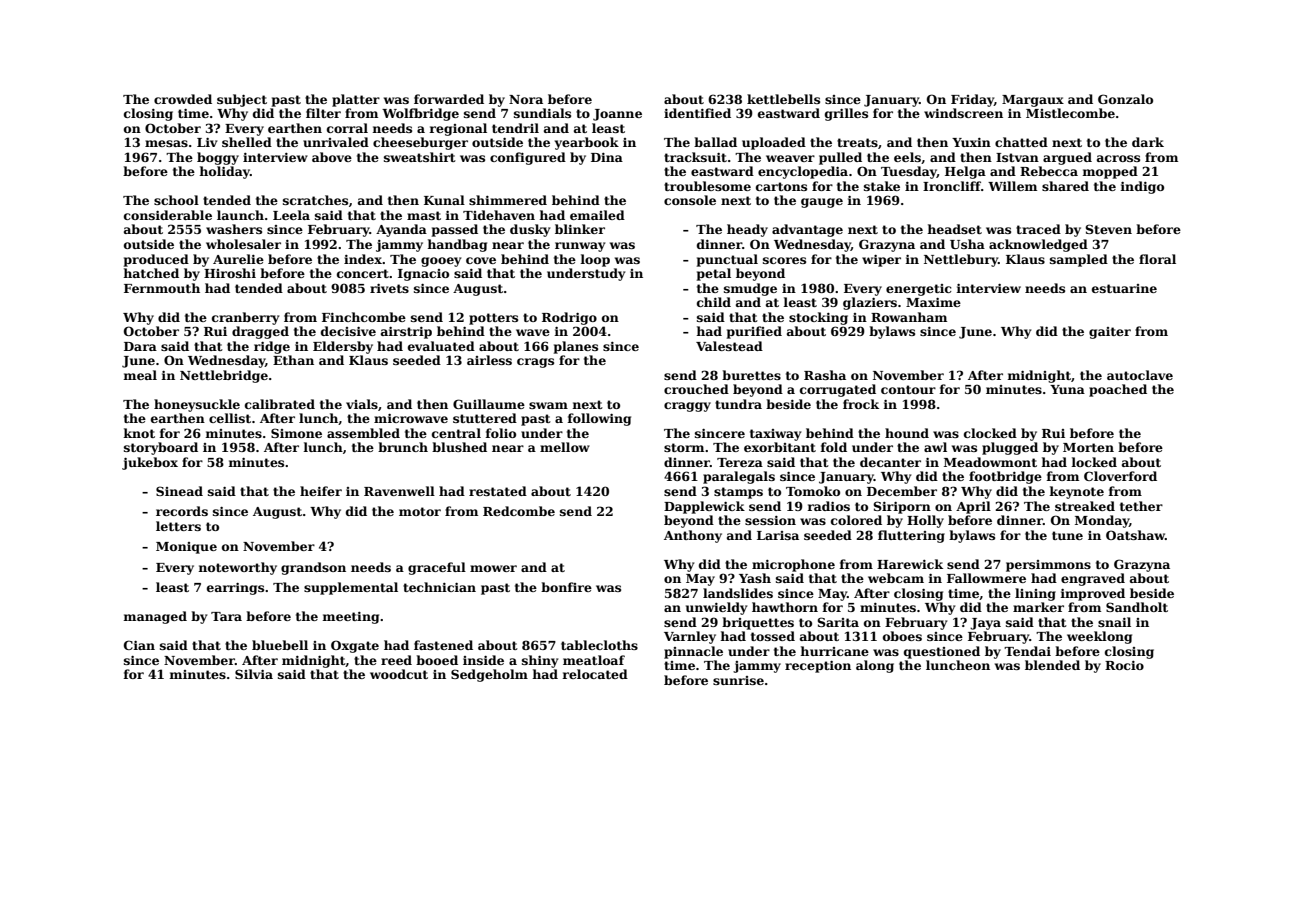  Describe the element at coordinates (933, 302) in the screenshot. I see `Maxime` at that location.
